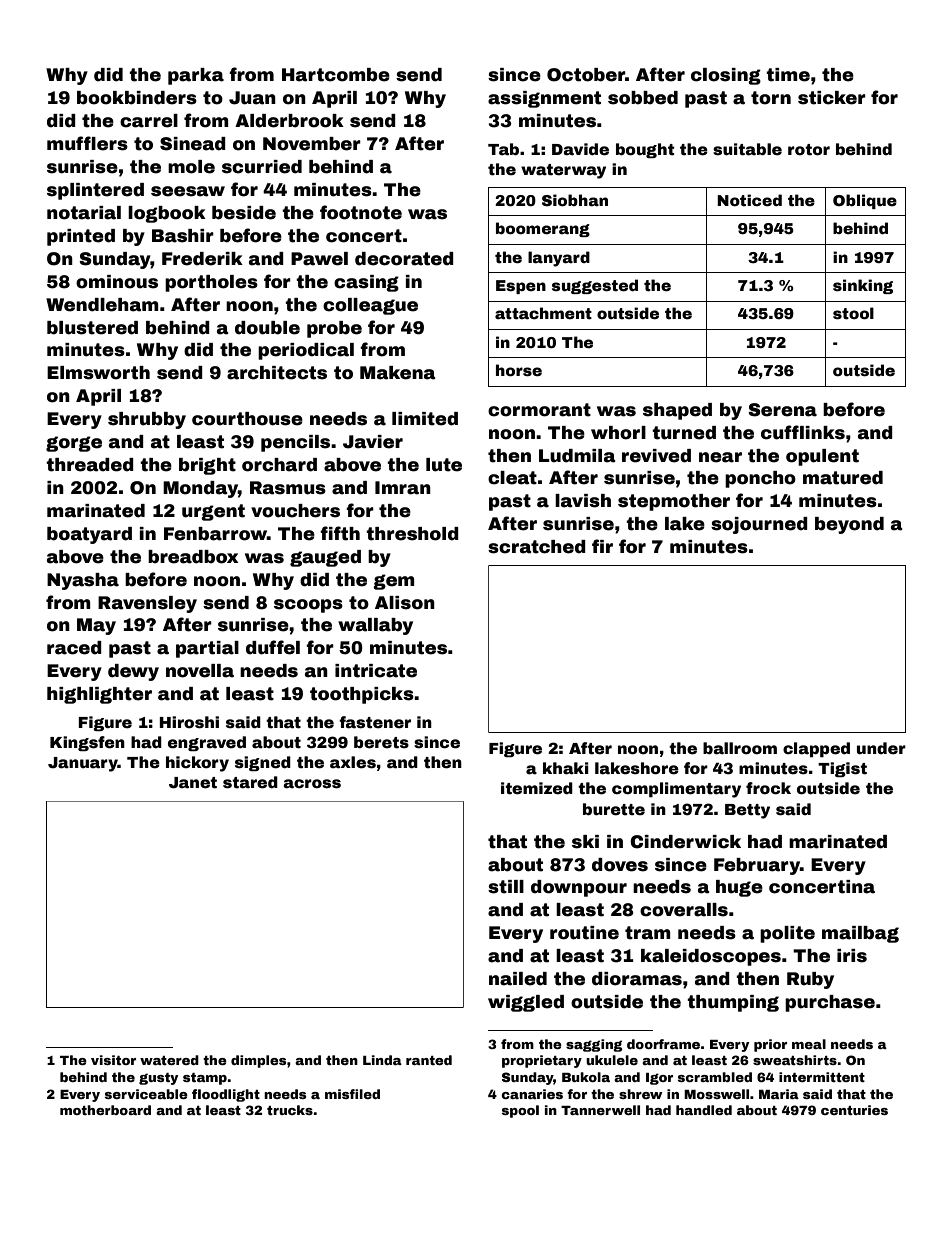  I want to click on sojourned, so click(759, 525).
